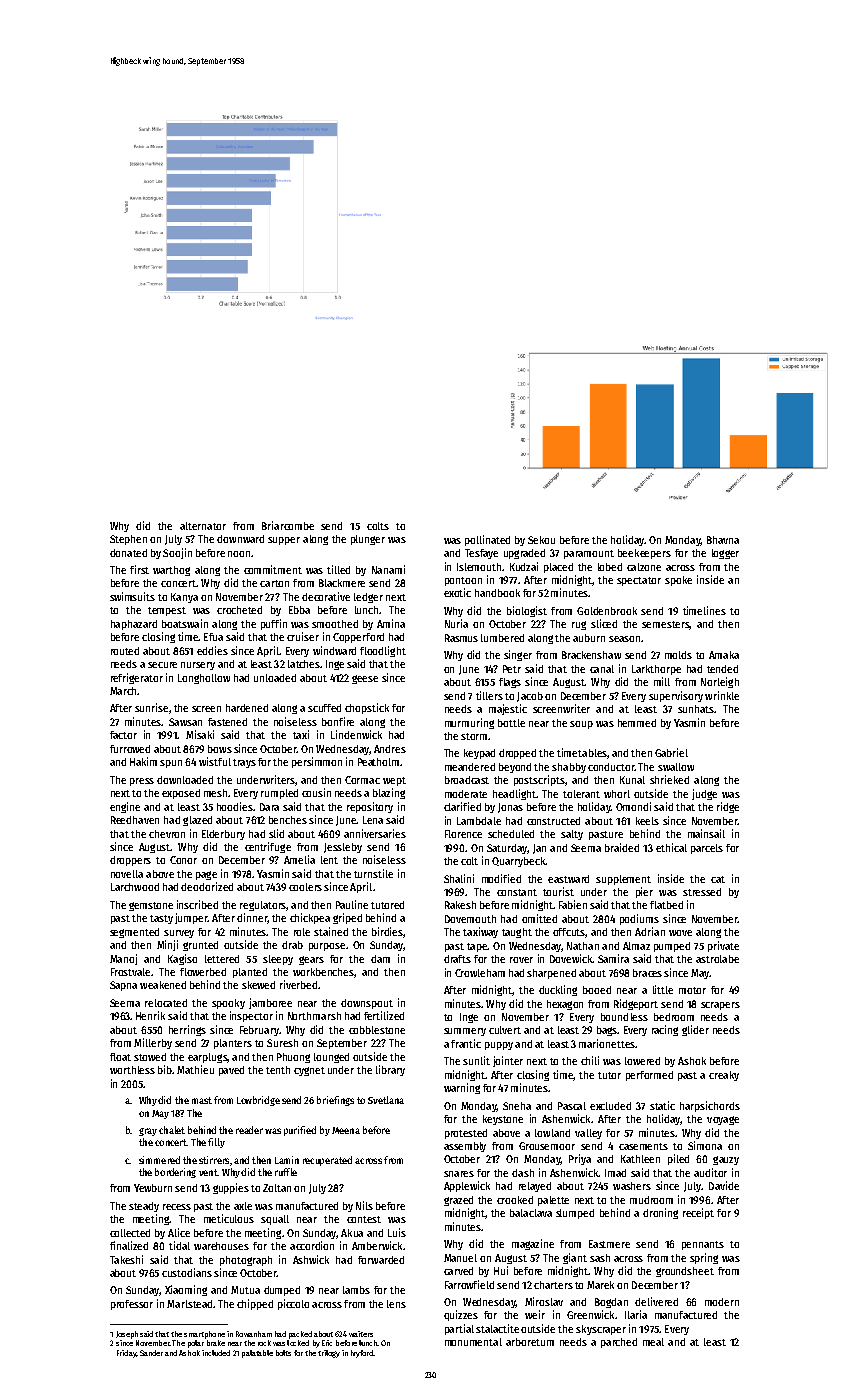 The width and height of the document is (849, 1400). Describe the element at coordinates (171, 571) in the document. I see `warthog` at that location.
